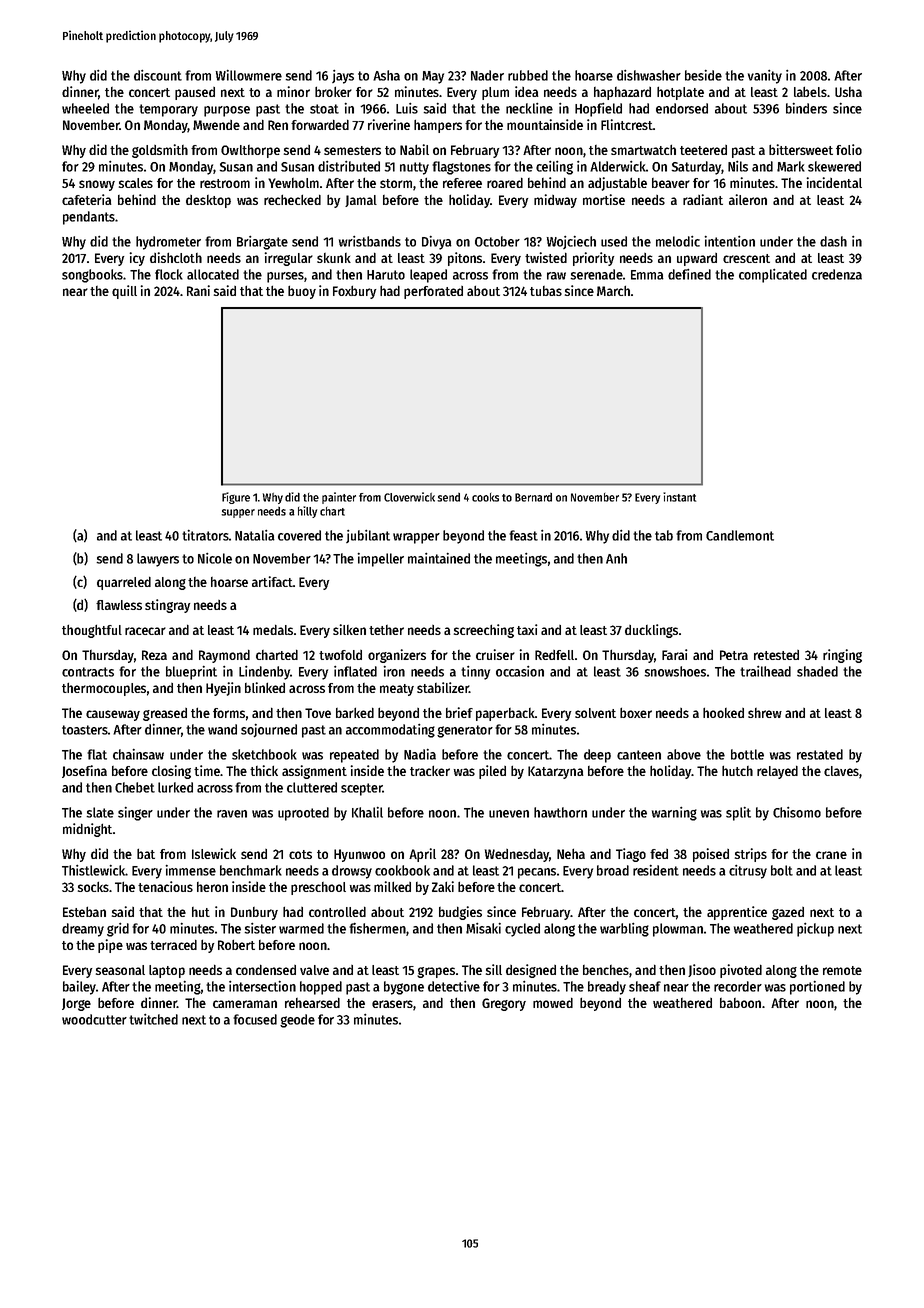 The height and width of the screenshot is (1308, 924). What do you see at coordinates (297, 1021) in the screenshot?
I see `geode` at bounding box center [297, 1021].
